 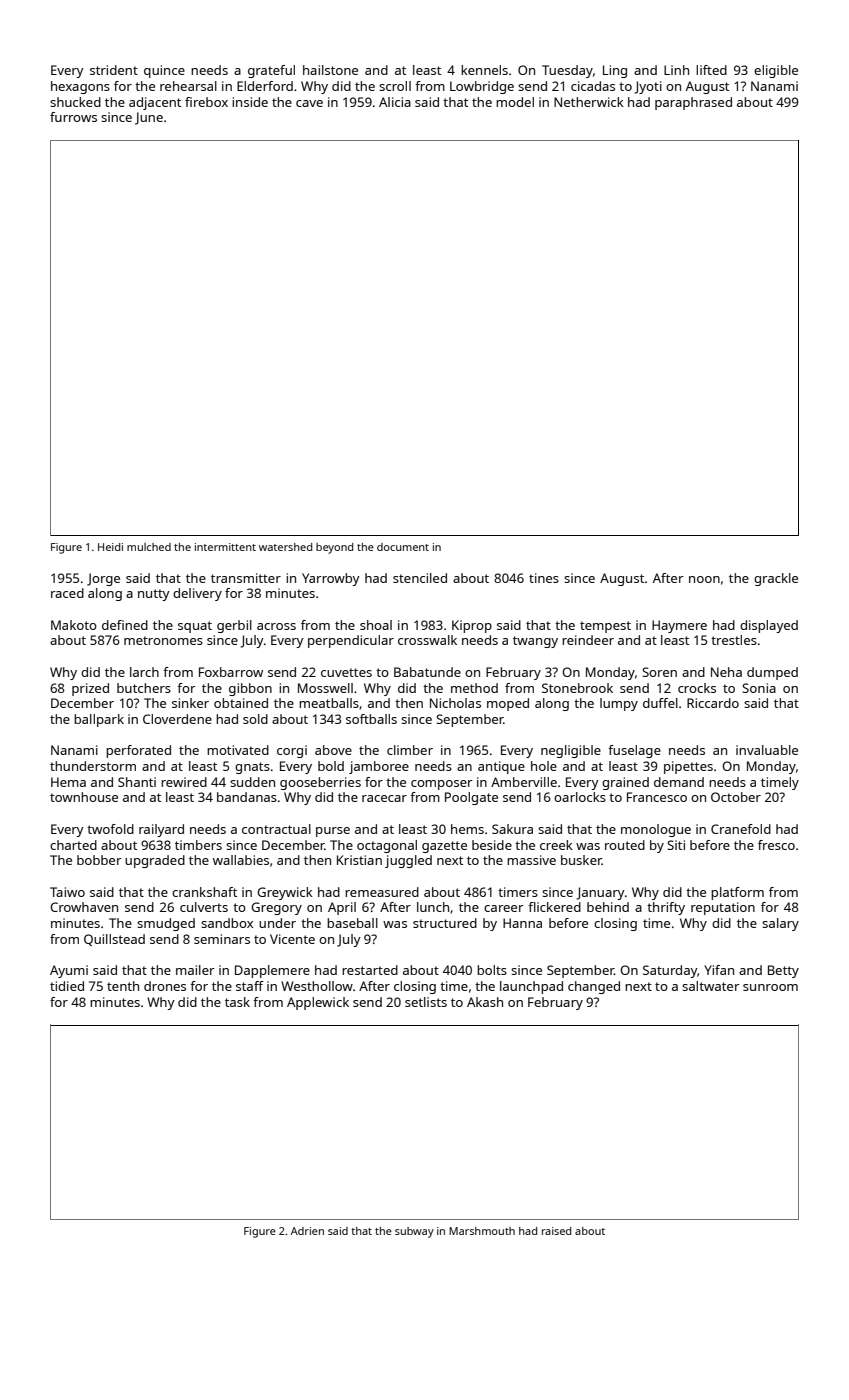 I want to click on June, so click(x=149, y=118).
